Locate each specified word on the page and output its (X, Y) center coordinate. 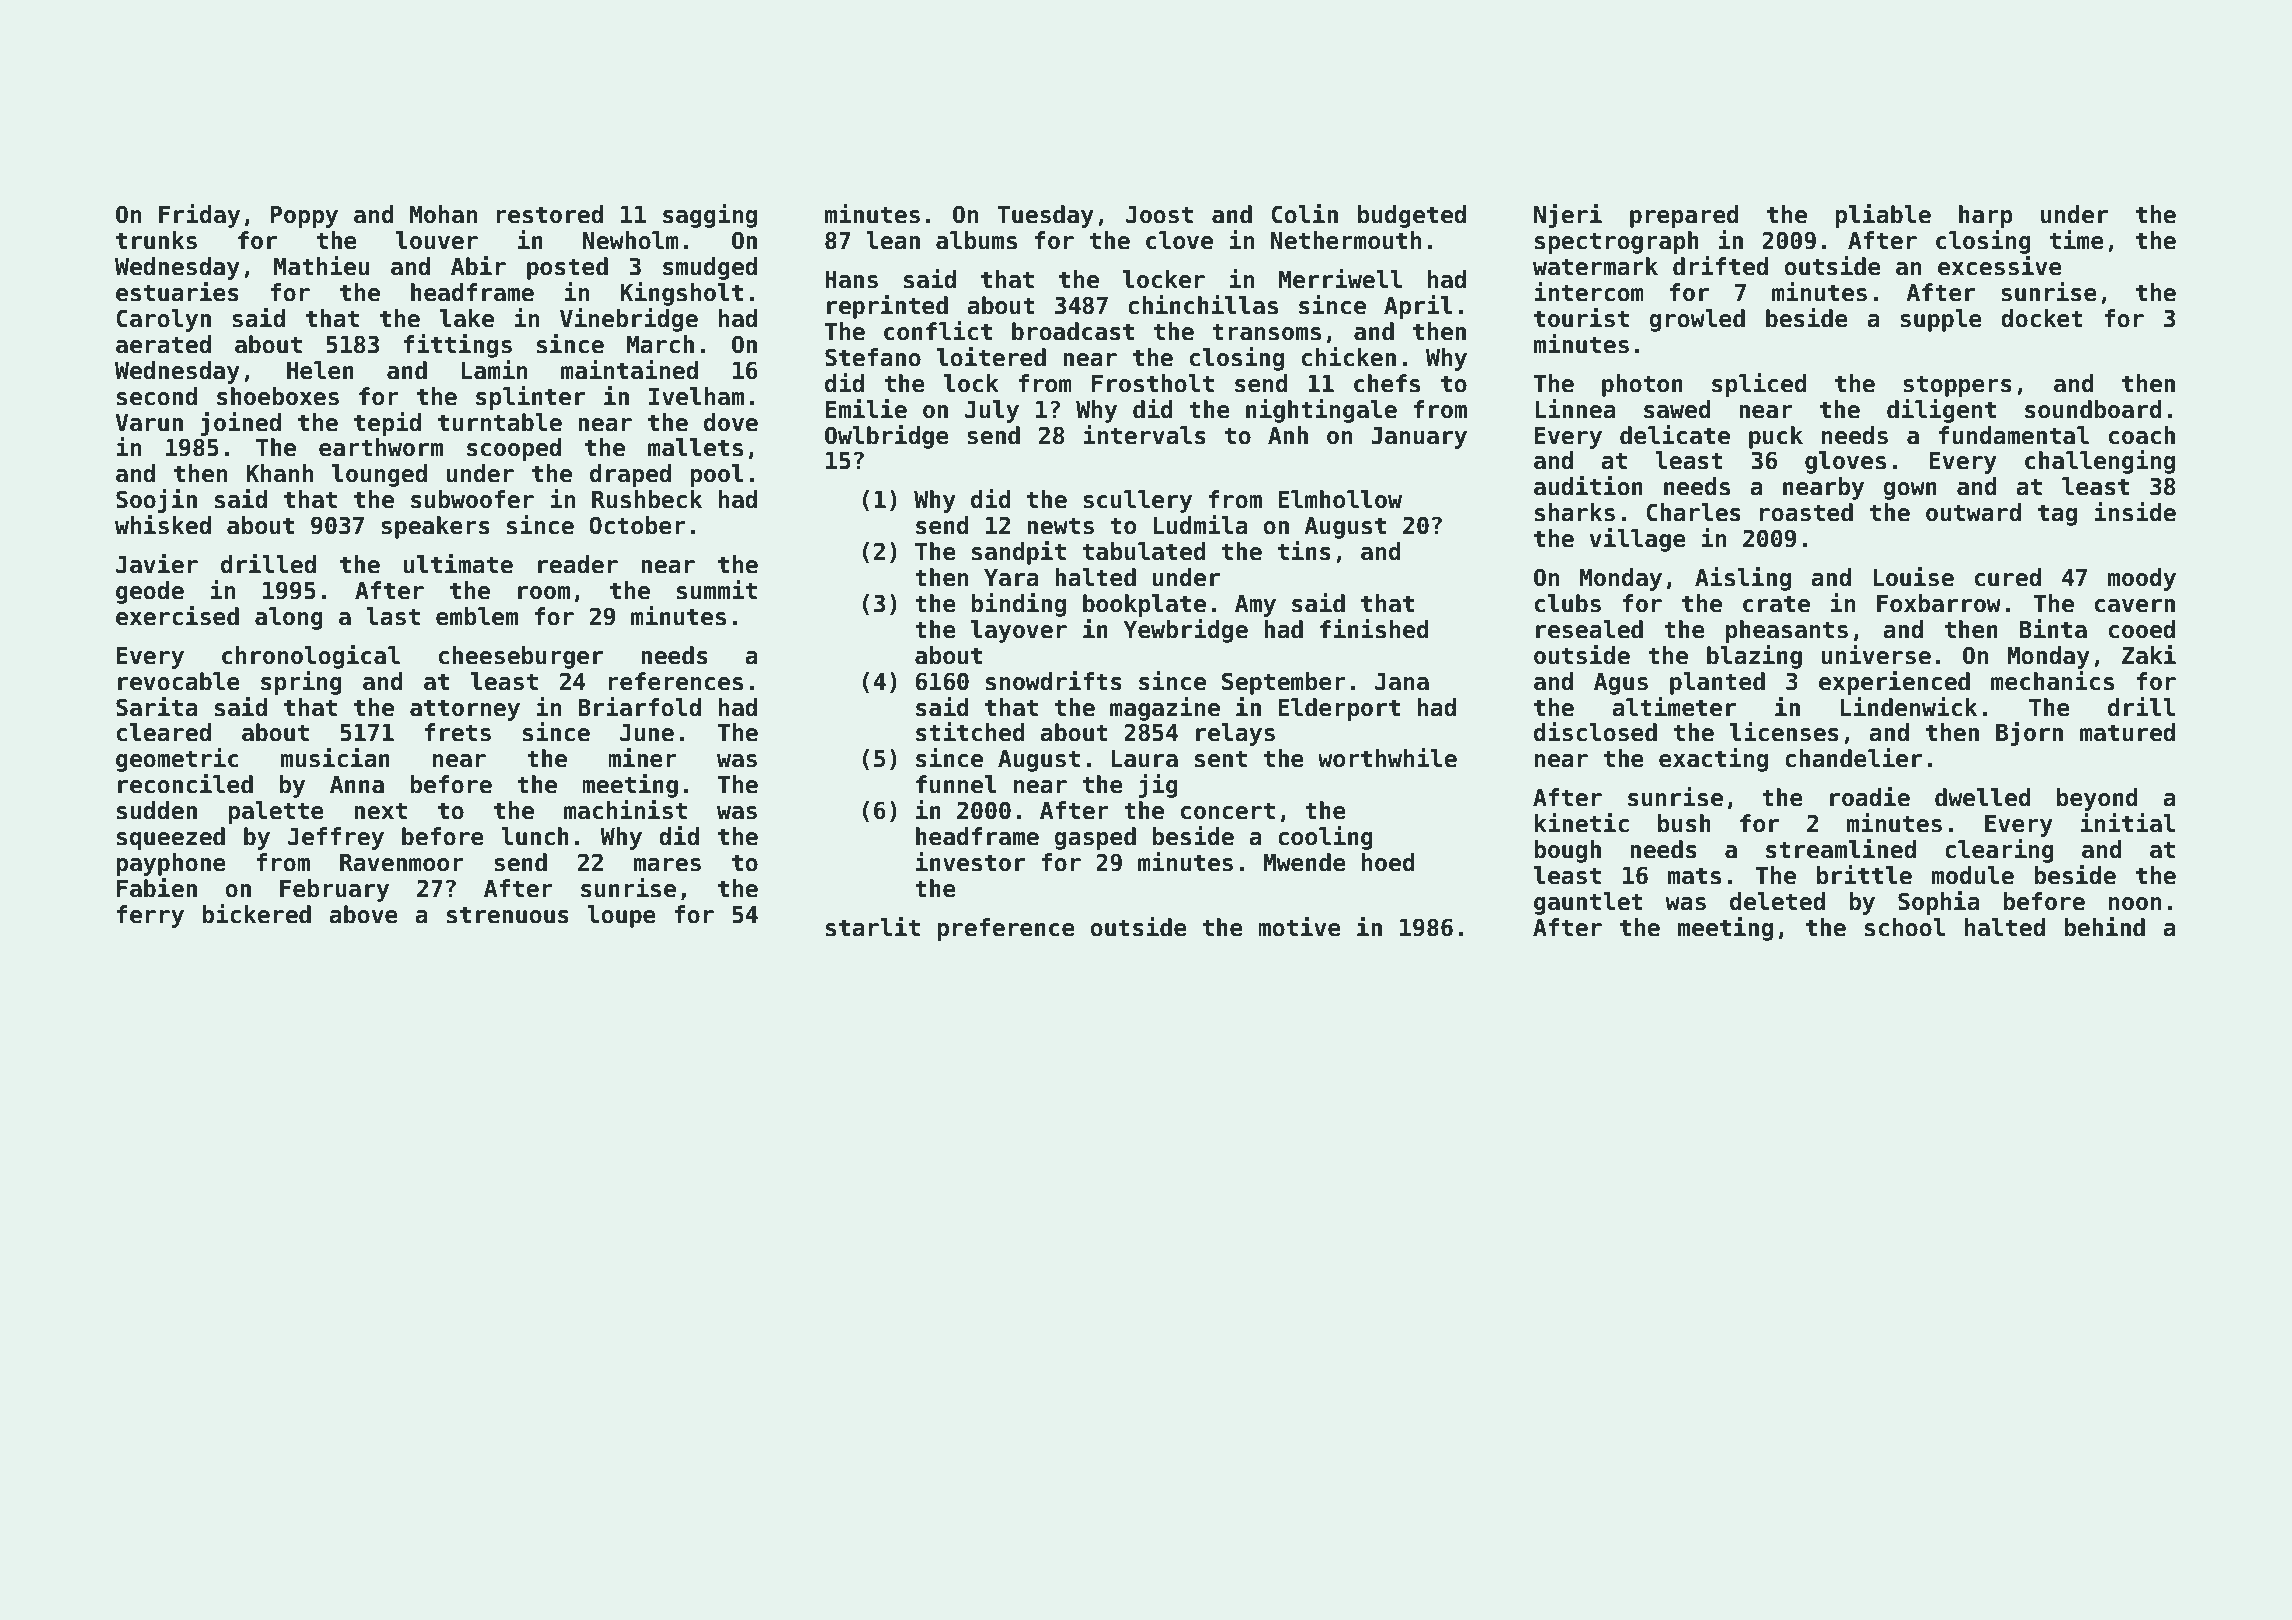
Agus (1621, 684)
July (992, 411)
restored (549, 214)
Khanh (279, 473)
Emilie (866, 409)
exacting (1713, 760)
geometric (177, 760)
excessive (2000, 266)
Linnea (1575, 409)
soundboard (2093, 409)
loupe (621, 916)
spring (301, 683)
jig (1158, 786)
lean (893, 240)
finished (1374, 629)
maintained (629, 370)
